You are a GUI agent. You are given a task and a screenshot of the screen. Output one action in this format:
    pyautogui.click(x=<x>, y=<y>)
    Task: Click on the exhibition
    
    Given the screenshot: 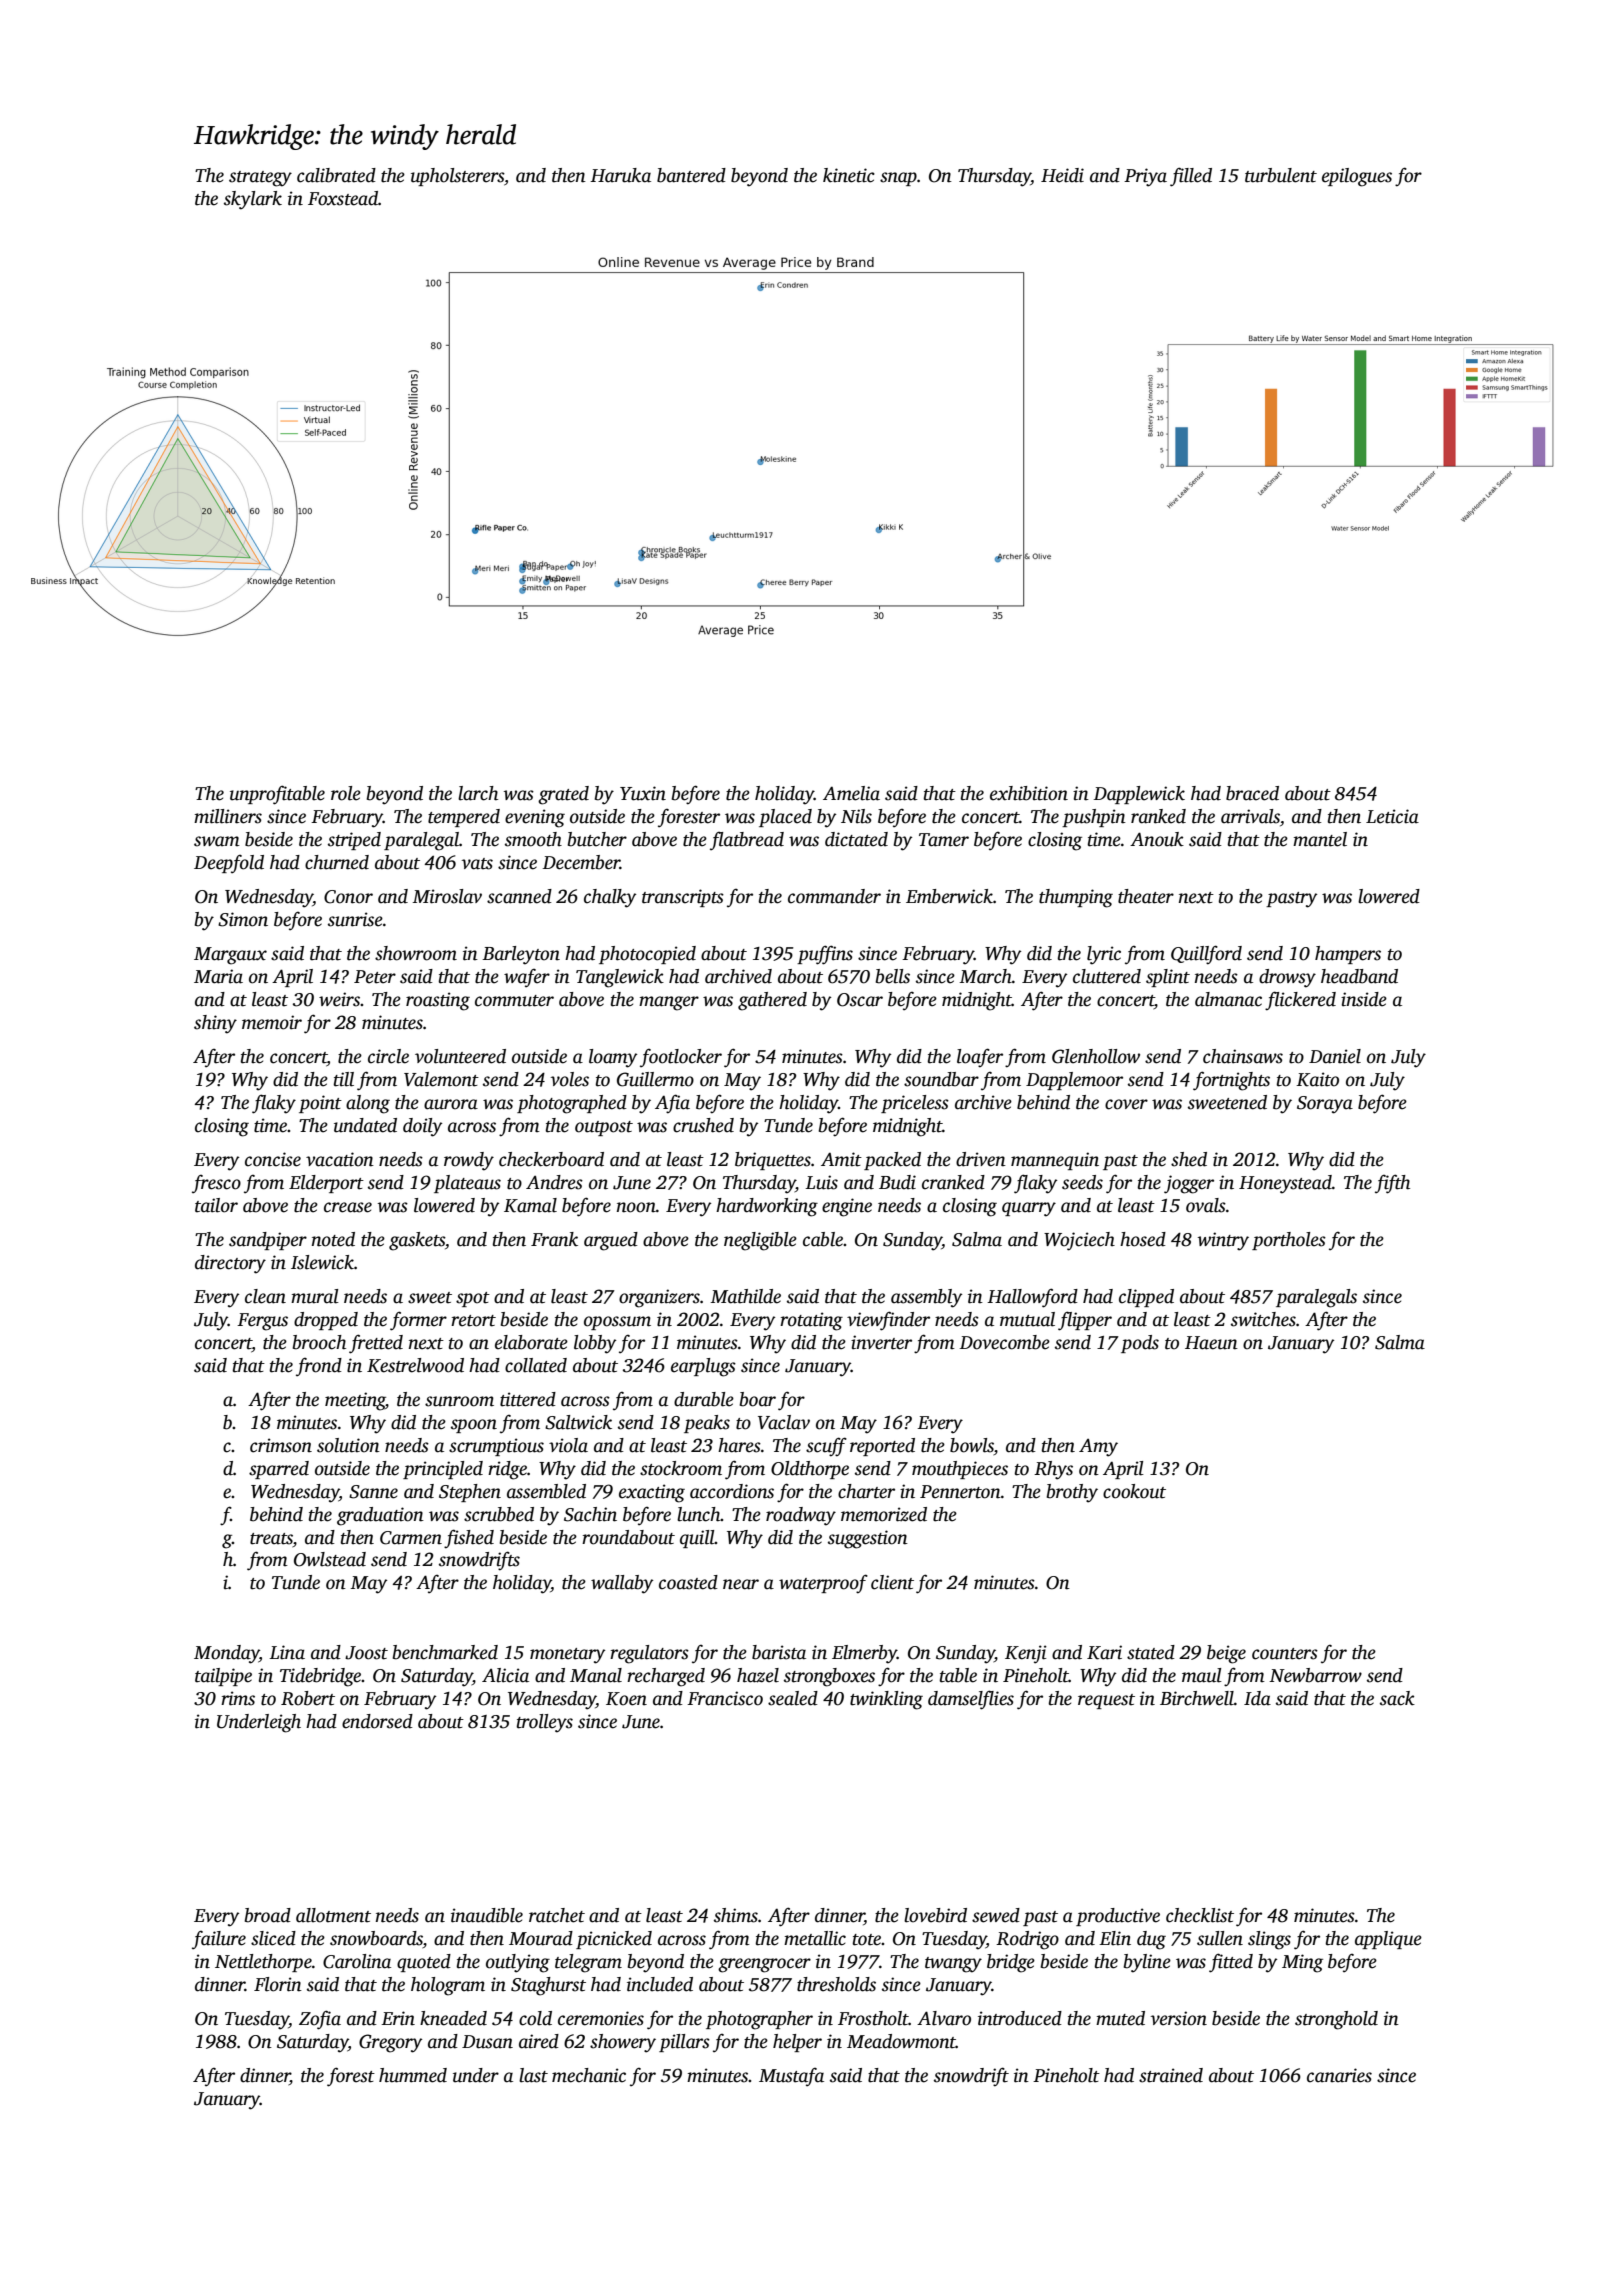 What is the action you would take?
    pyautogui.click(x=1029, y=793)
